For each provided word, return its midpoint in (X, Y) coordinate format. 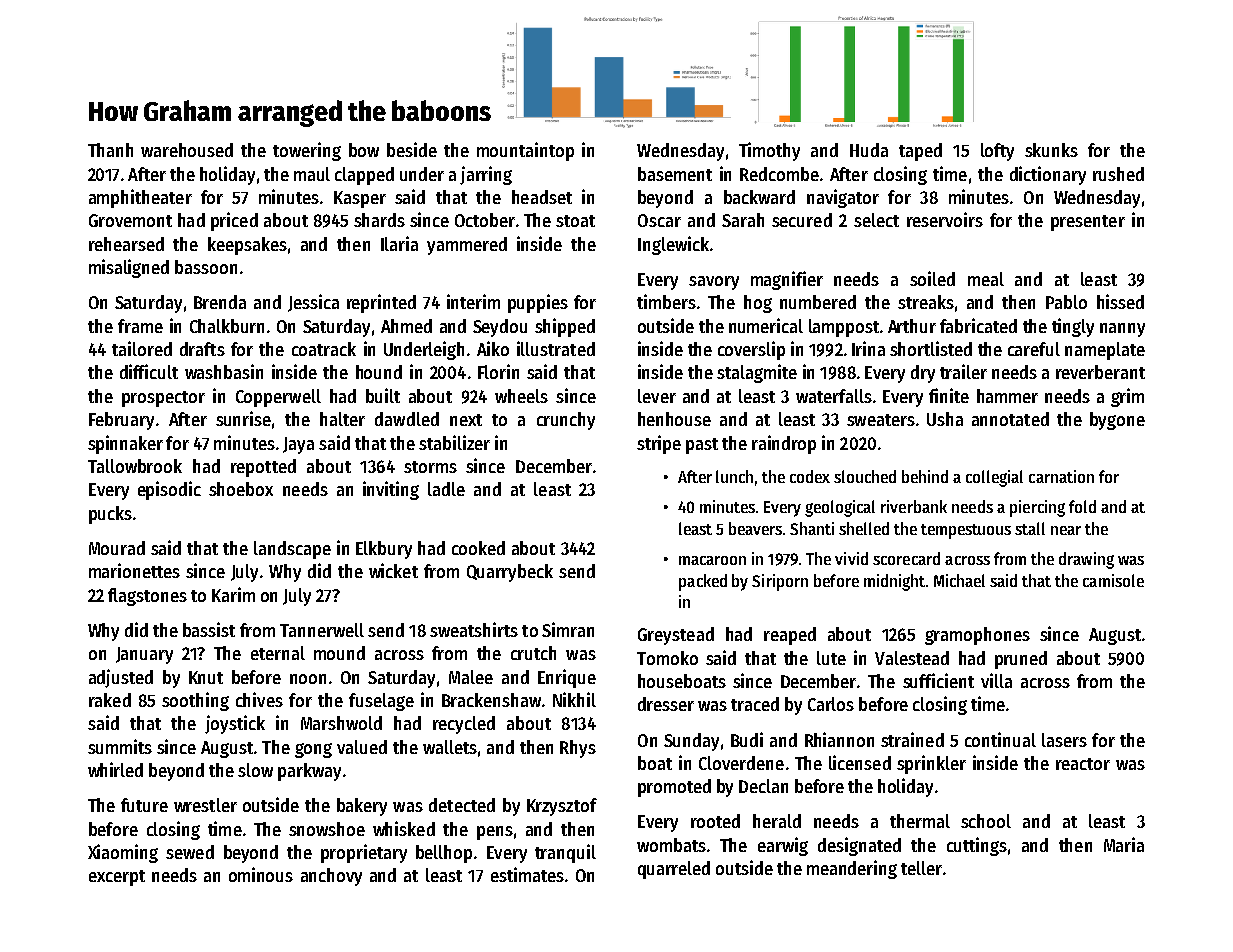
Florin (498, 371)
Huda (869, 150)
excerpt (117, 878)
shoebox (241, 489)
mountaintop (525, 151)
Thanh (110, 150)
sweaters (881, 420)
